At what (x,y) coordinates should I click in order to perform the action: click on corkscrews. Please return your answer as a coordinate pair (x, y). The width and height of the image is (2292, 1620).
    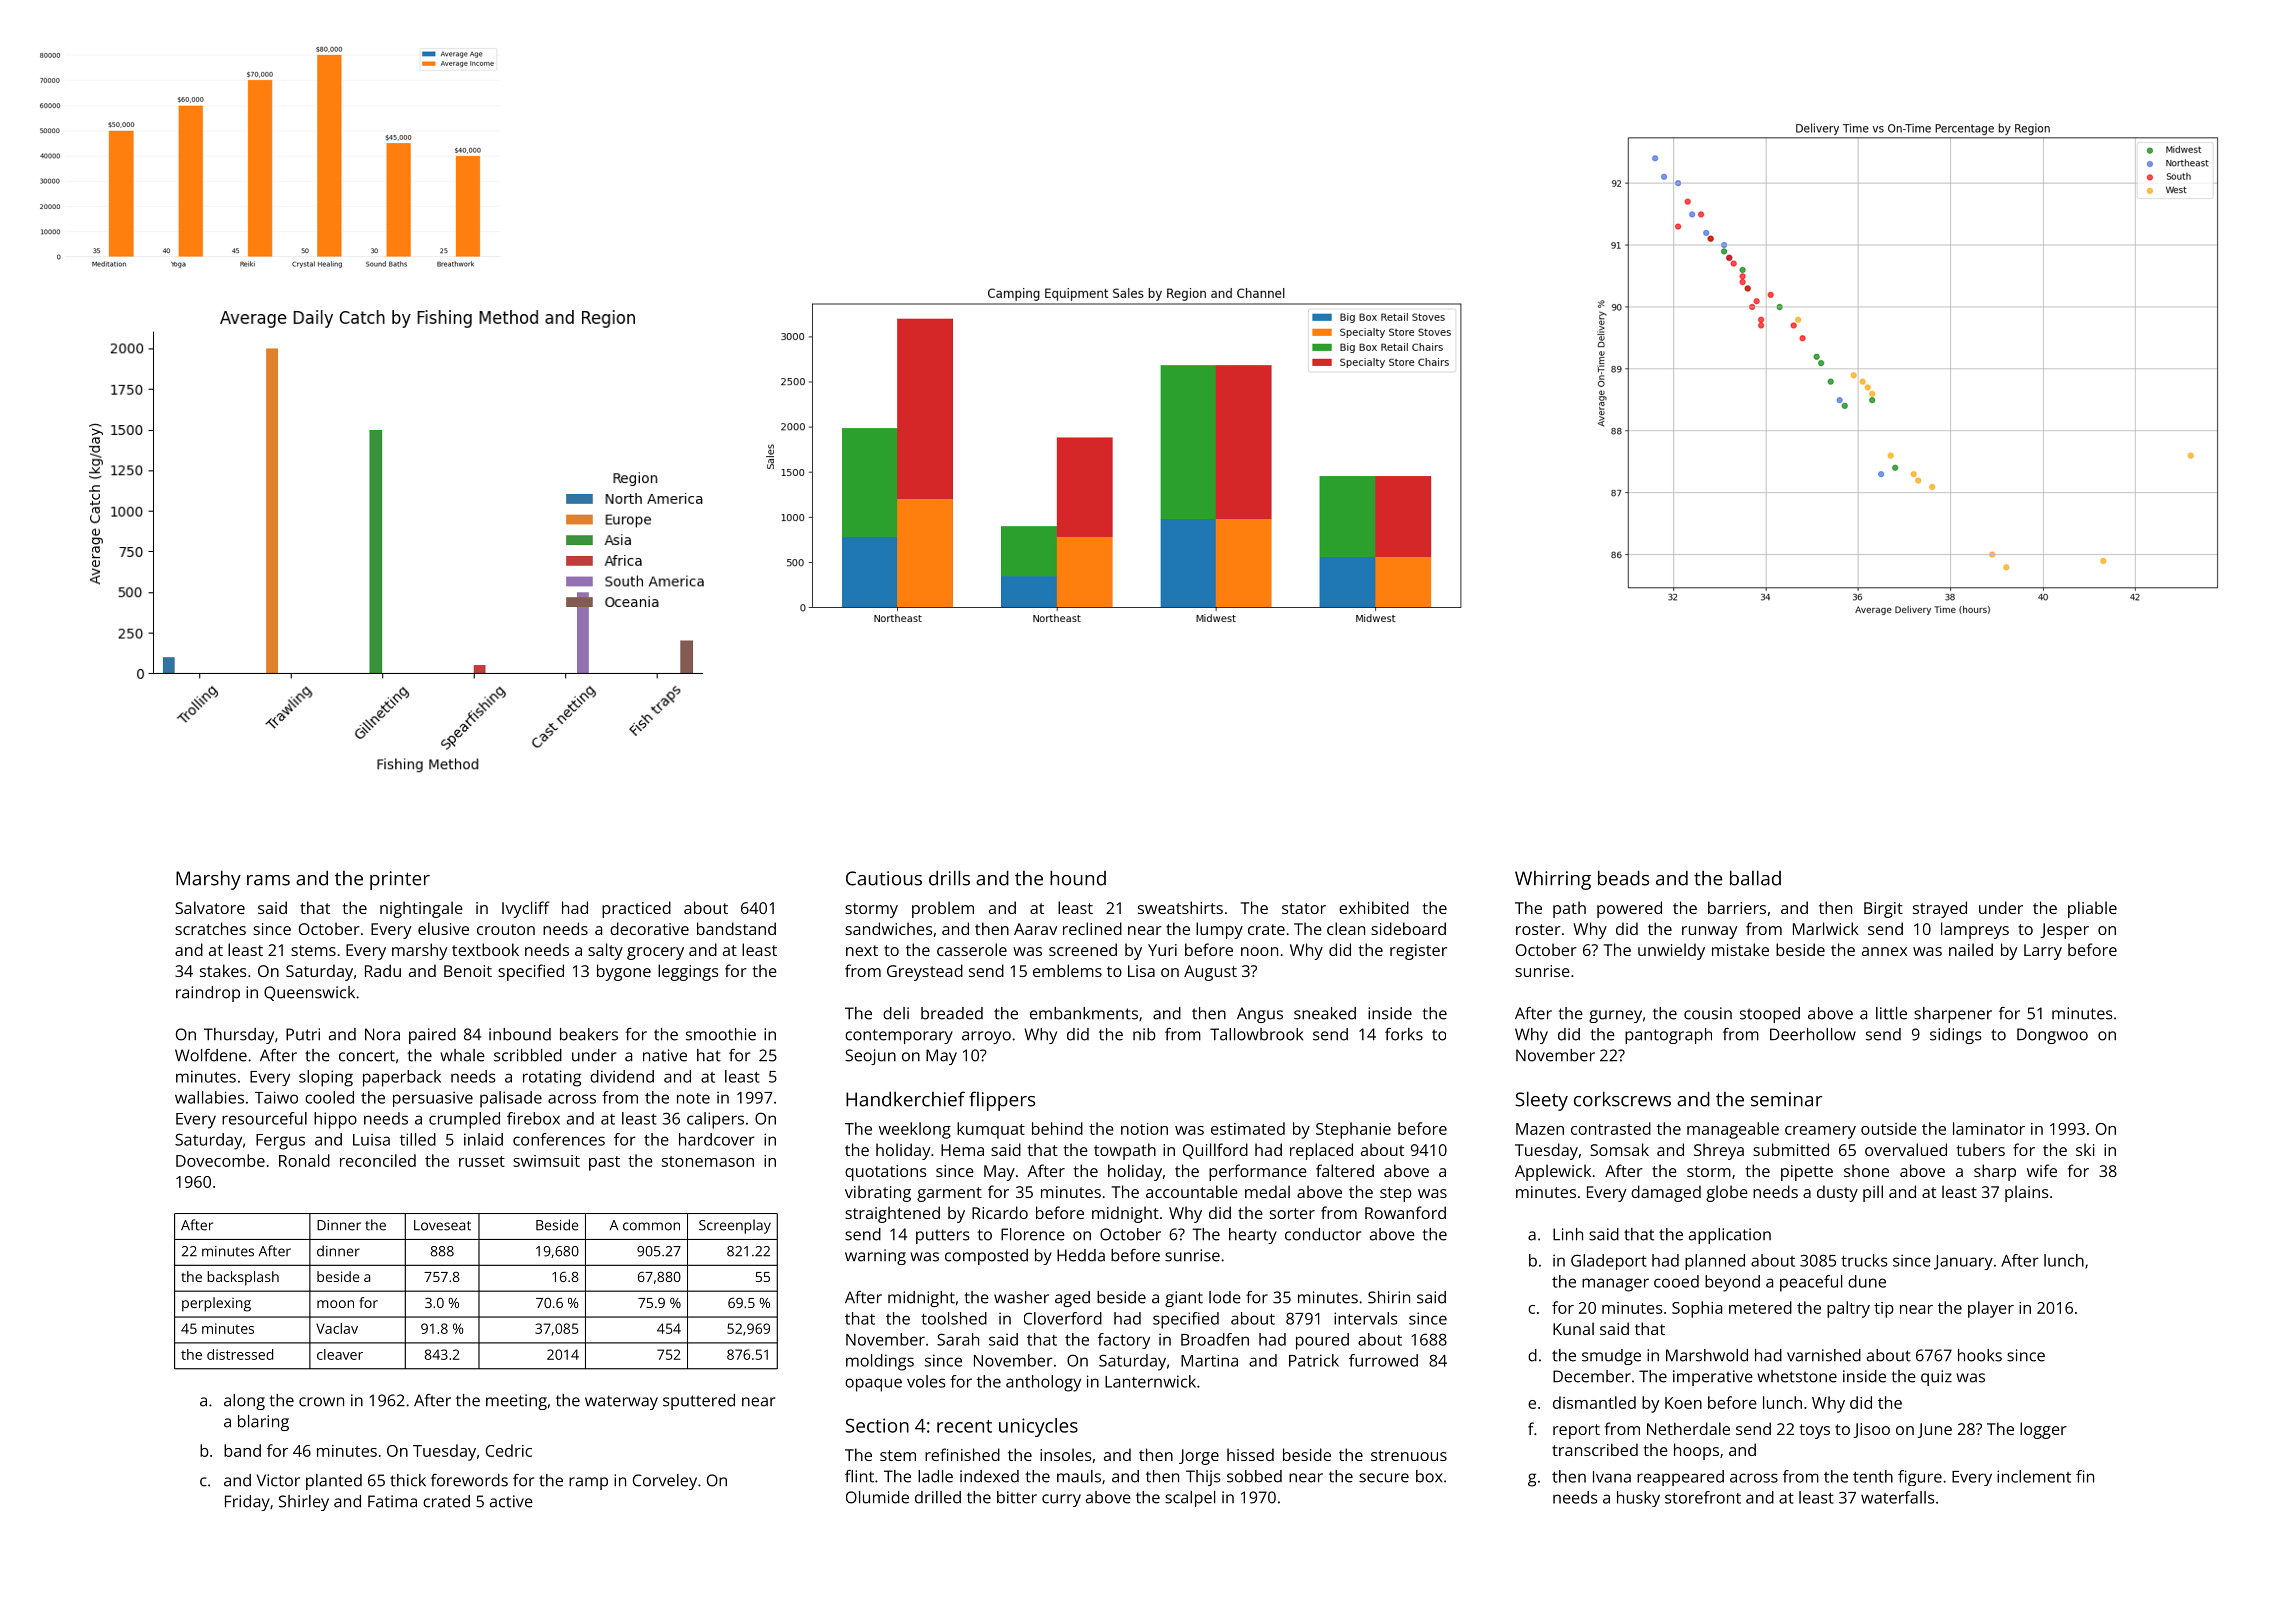
    Looking at the image, I should click on (1622, 1099).
